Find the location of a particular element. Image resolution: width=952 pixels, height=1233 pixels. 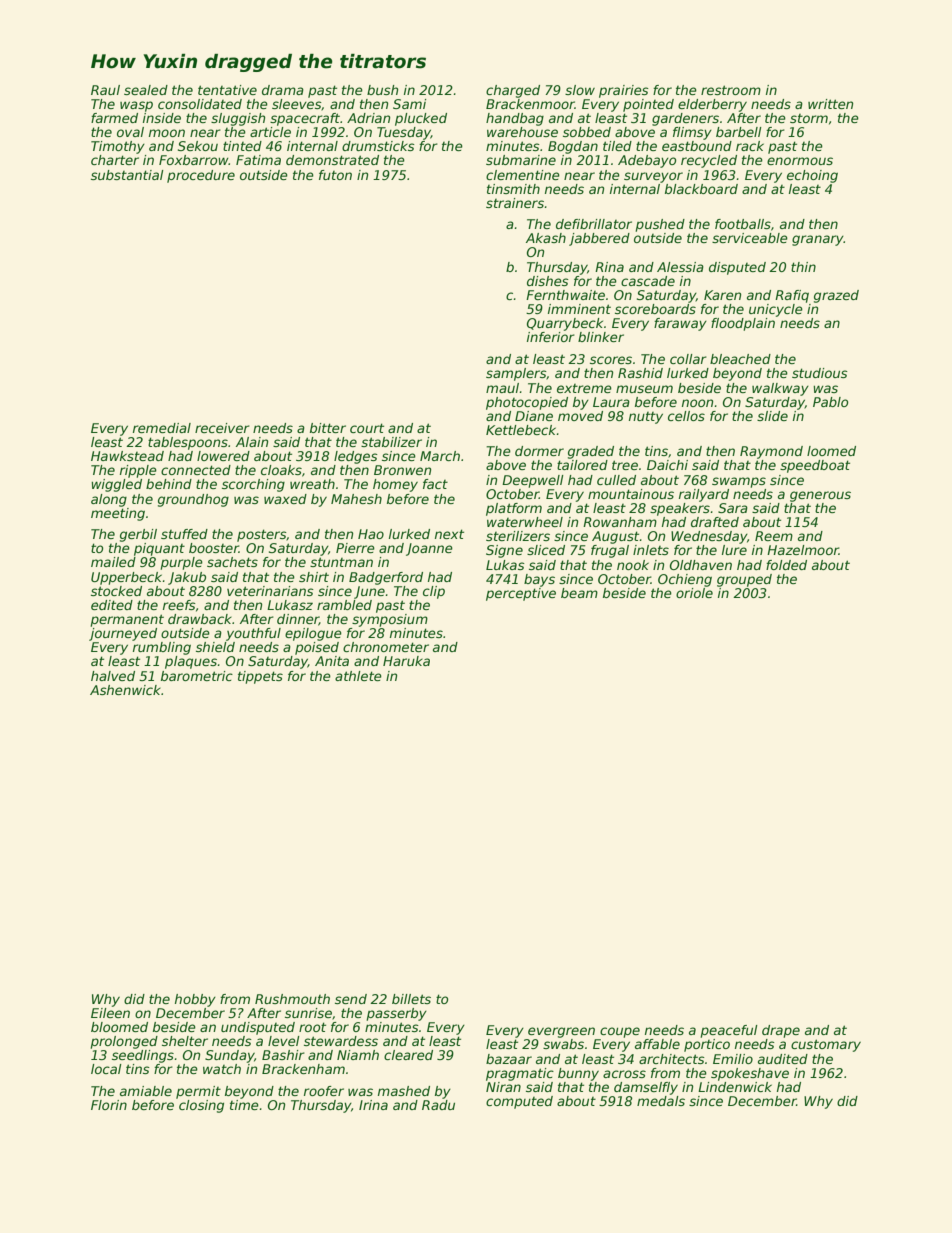

footballs is located at coordinates (743, 224).
